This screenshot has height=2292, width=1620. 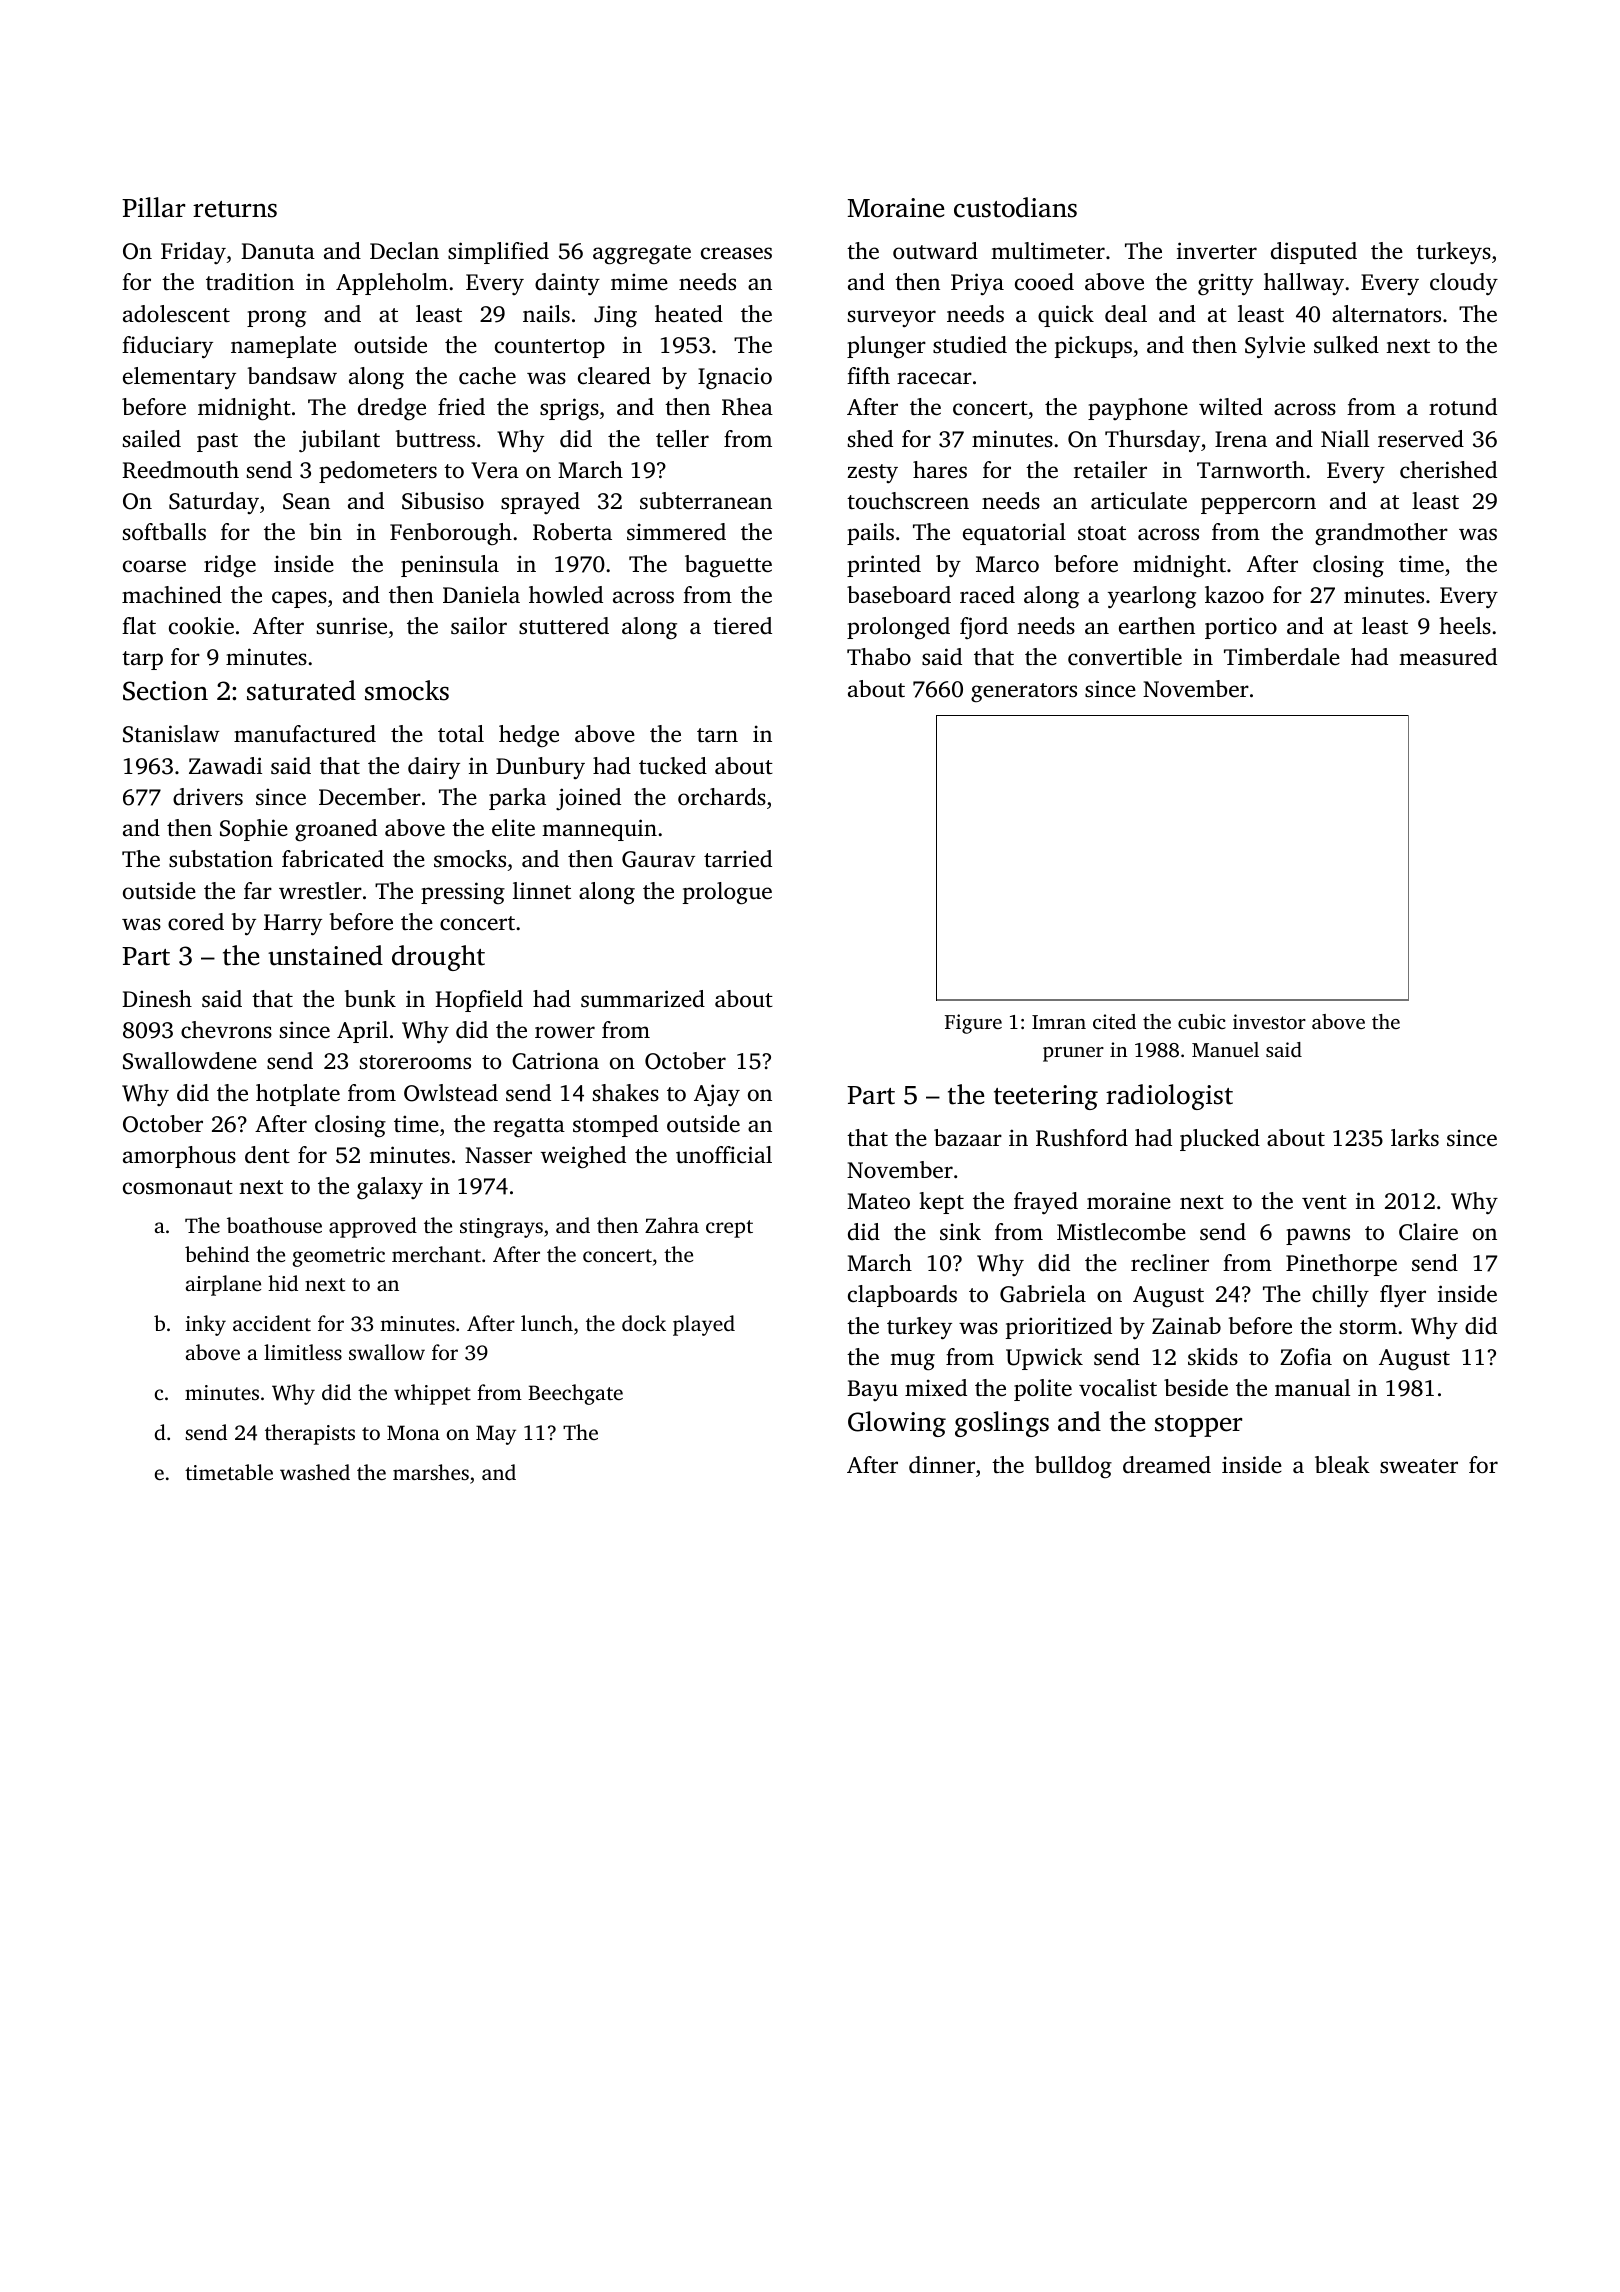 I want to click on therapists, so click(x=310, y=1434).
